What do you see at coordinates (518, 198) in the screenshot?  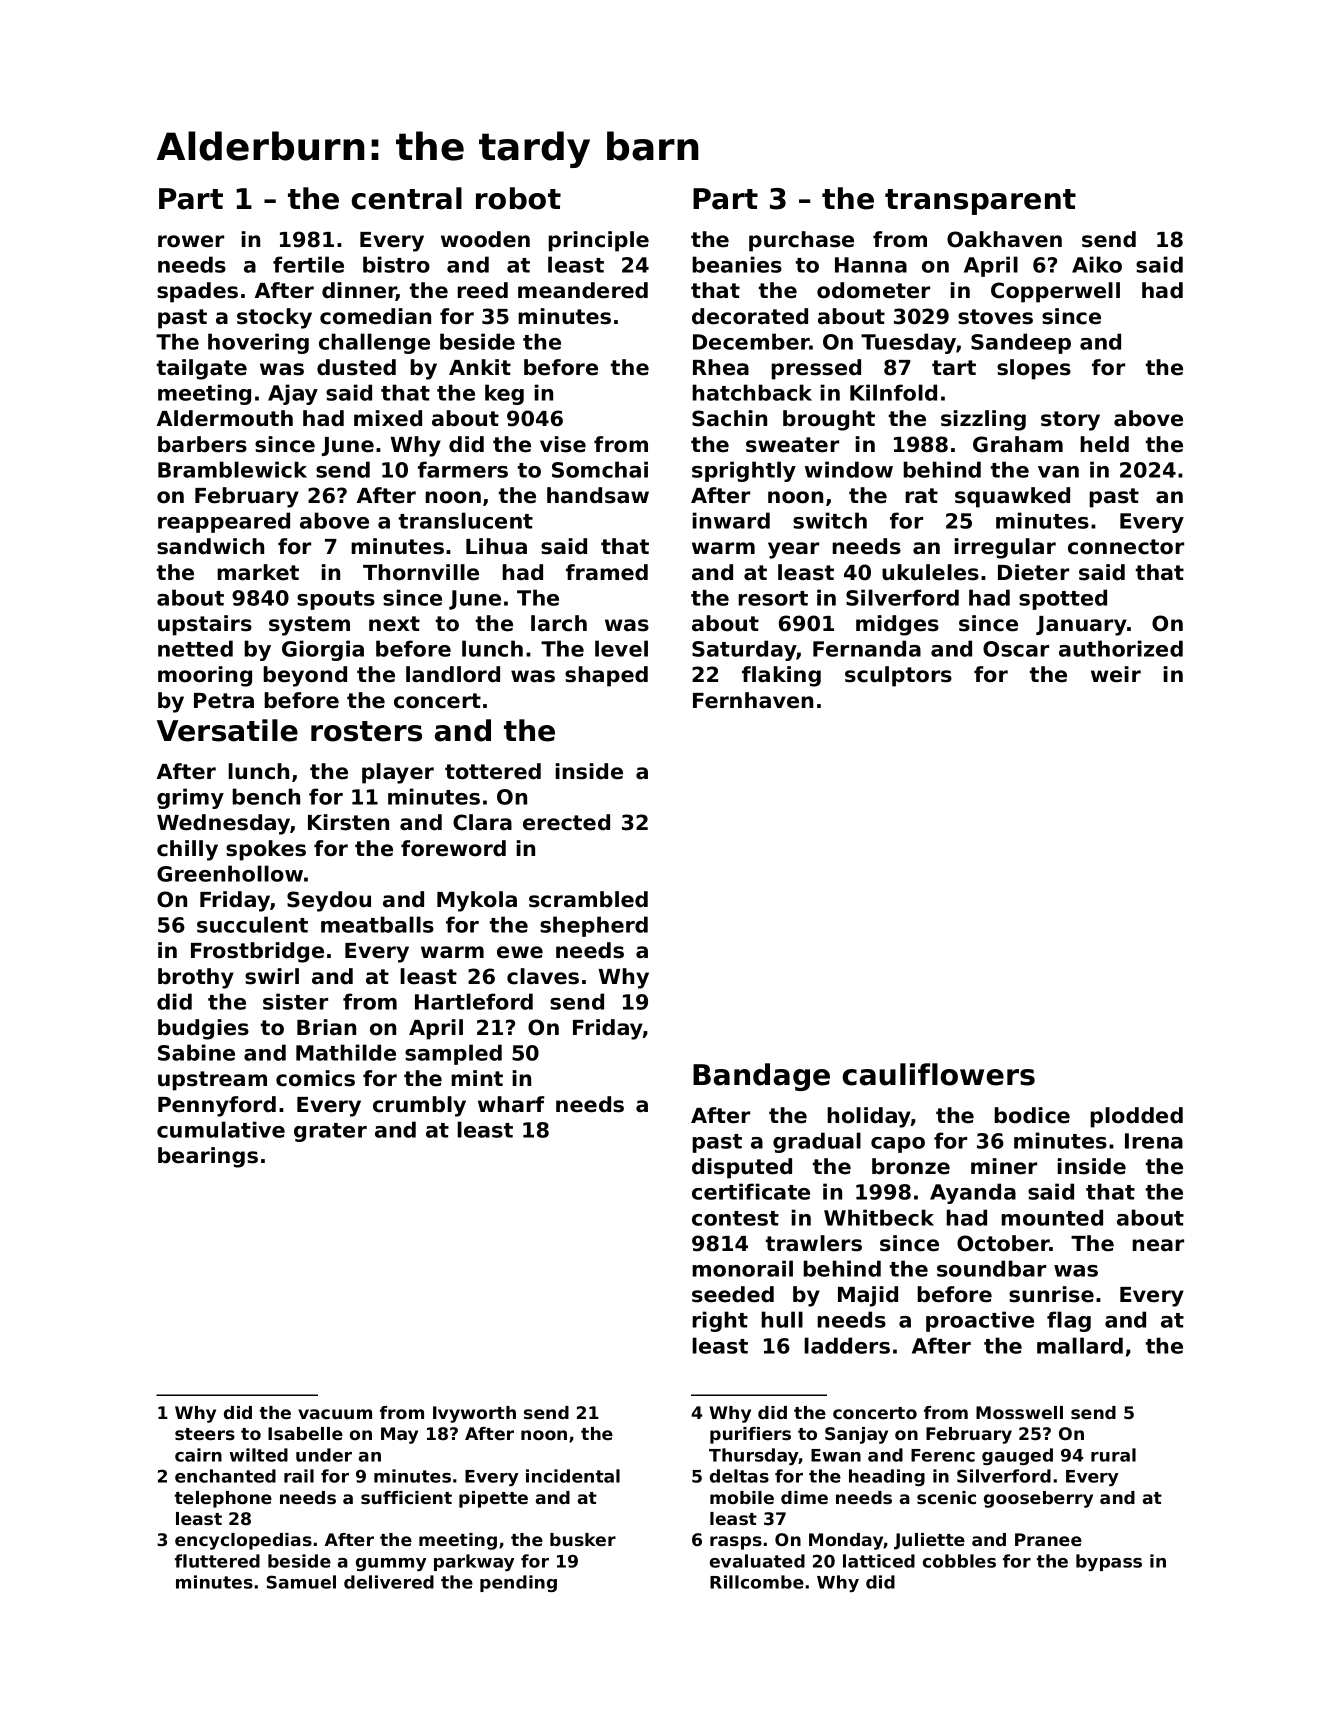 I see `robot` at bounding box center [518, 198].
